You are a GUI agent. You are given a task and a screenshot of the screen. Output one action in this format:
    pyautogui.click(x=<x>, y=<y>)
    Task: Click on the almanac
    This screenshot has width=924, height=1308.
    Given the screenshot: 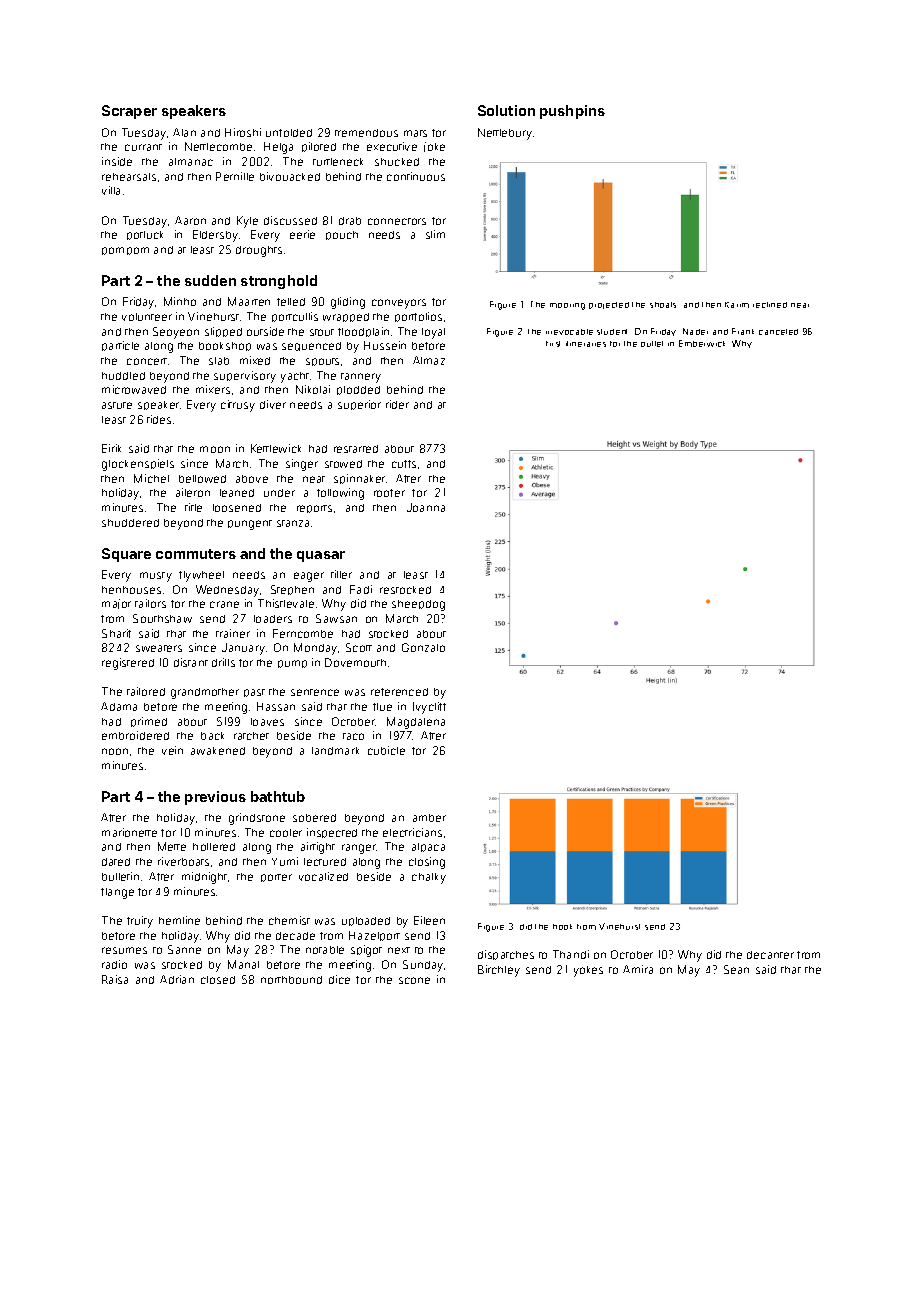 What is the action you would take?
    pyautogui.click(x=191, y=162)
